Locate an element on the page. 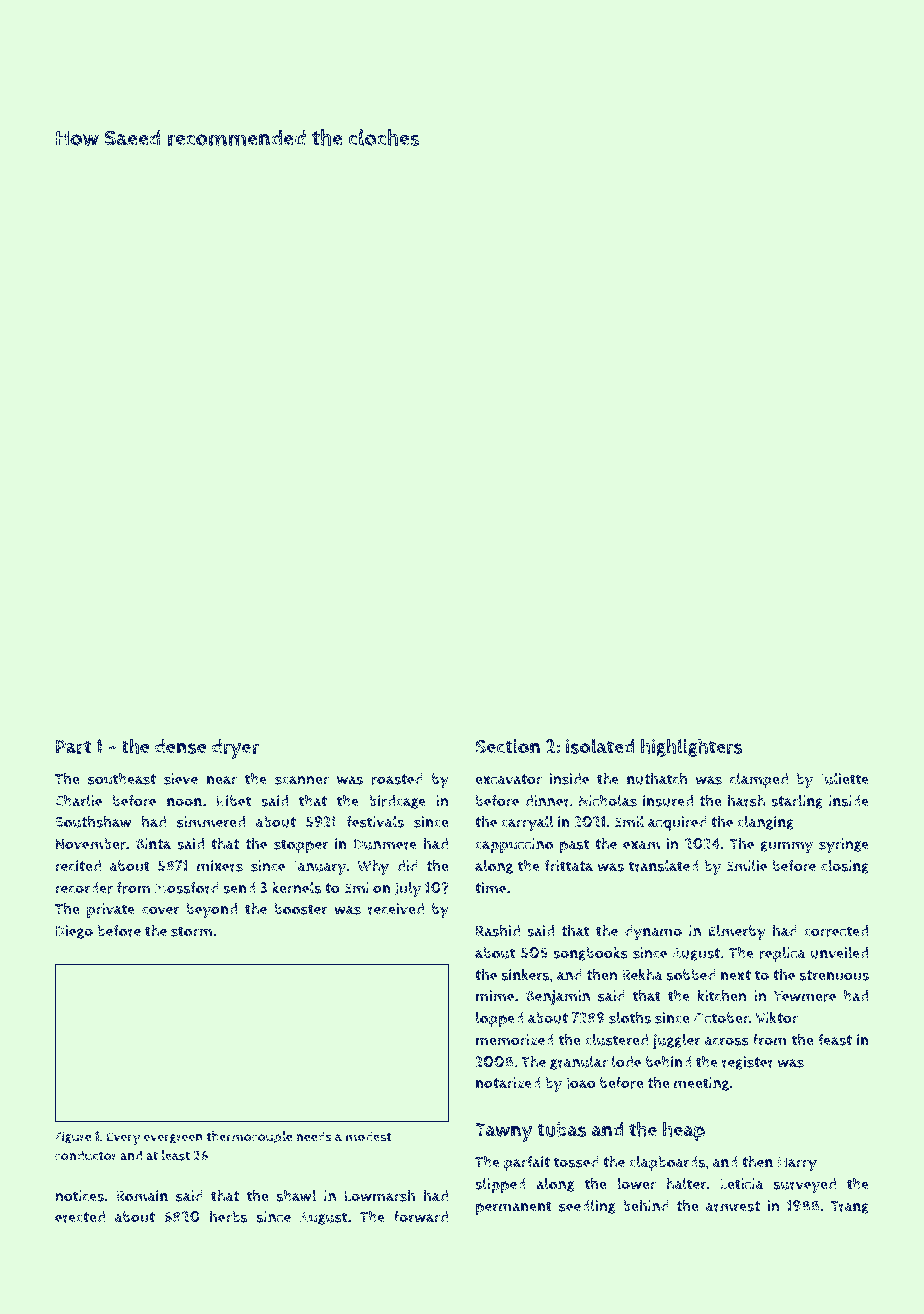  forward is located at coordinates (421, 1217).
